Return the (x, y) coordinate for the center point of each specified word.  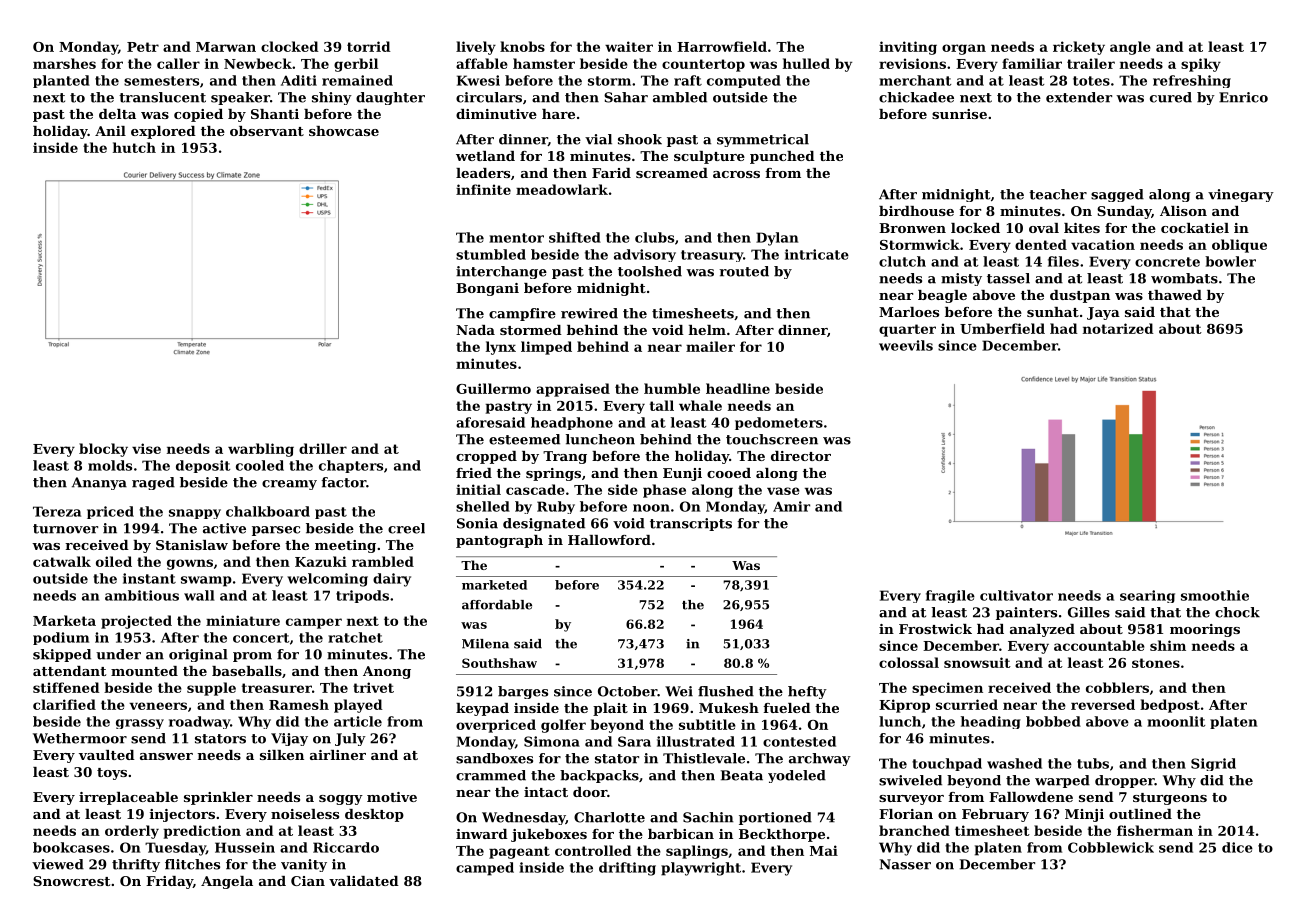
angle (1130, 48)
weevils (906, 345)
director (801, 456)
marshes (64, 63)
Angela (227, 882)
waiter (629, 46)
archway (820, 759)
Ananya (99, 483)
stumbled (491, 254)
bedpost (1170, 706)
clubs (654, 237)
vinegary (1241, 195)
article (358, 721)
